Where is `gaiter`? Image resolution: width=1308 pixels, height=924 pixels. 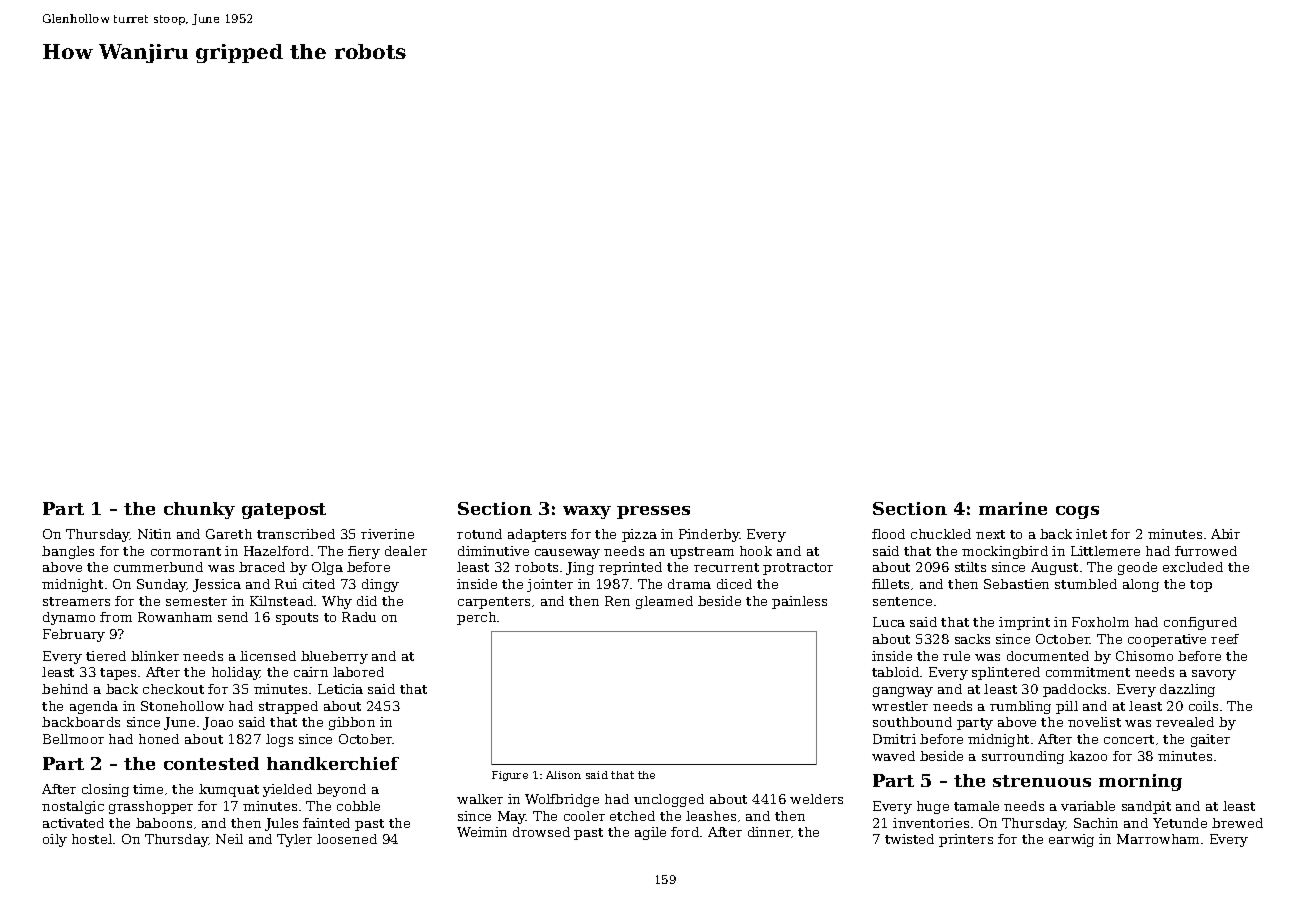
gaiter is located at coordinates (1210, 740).
